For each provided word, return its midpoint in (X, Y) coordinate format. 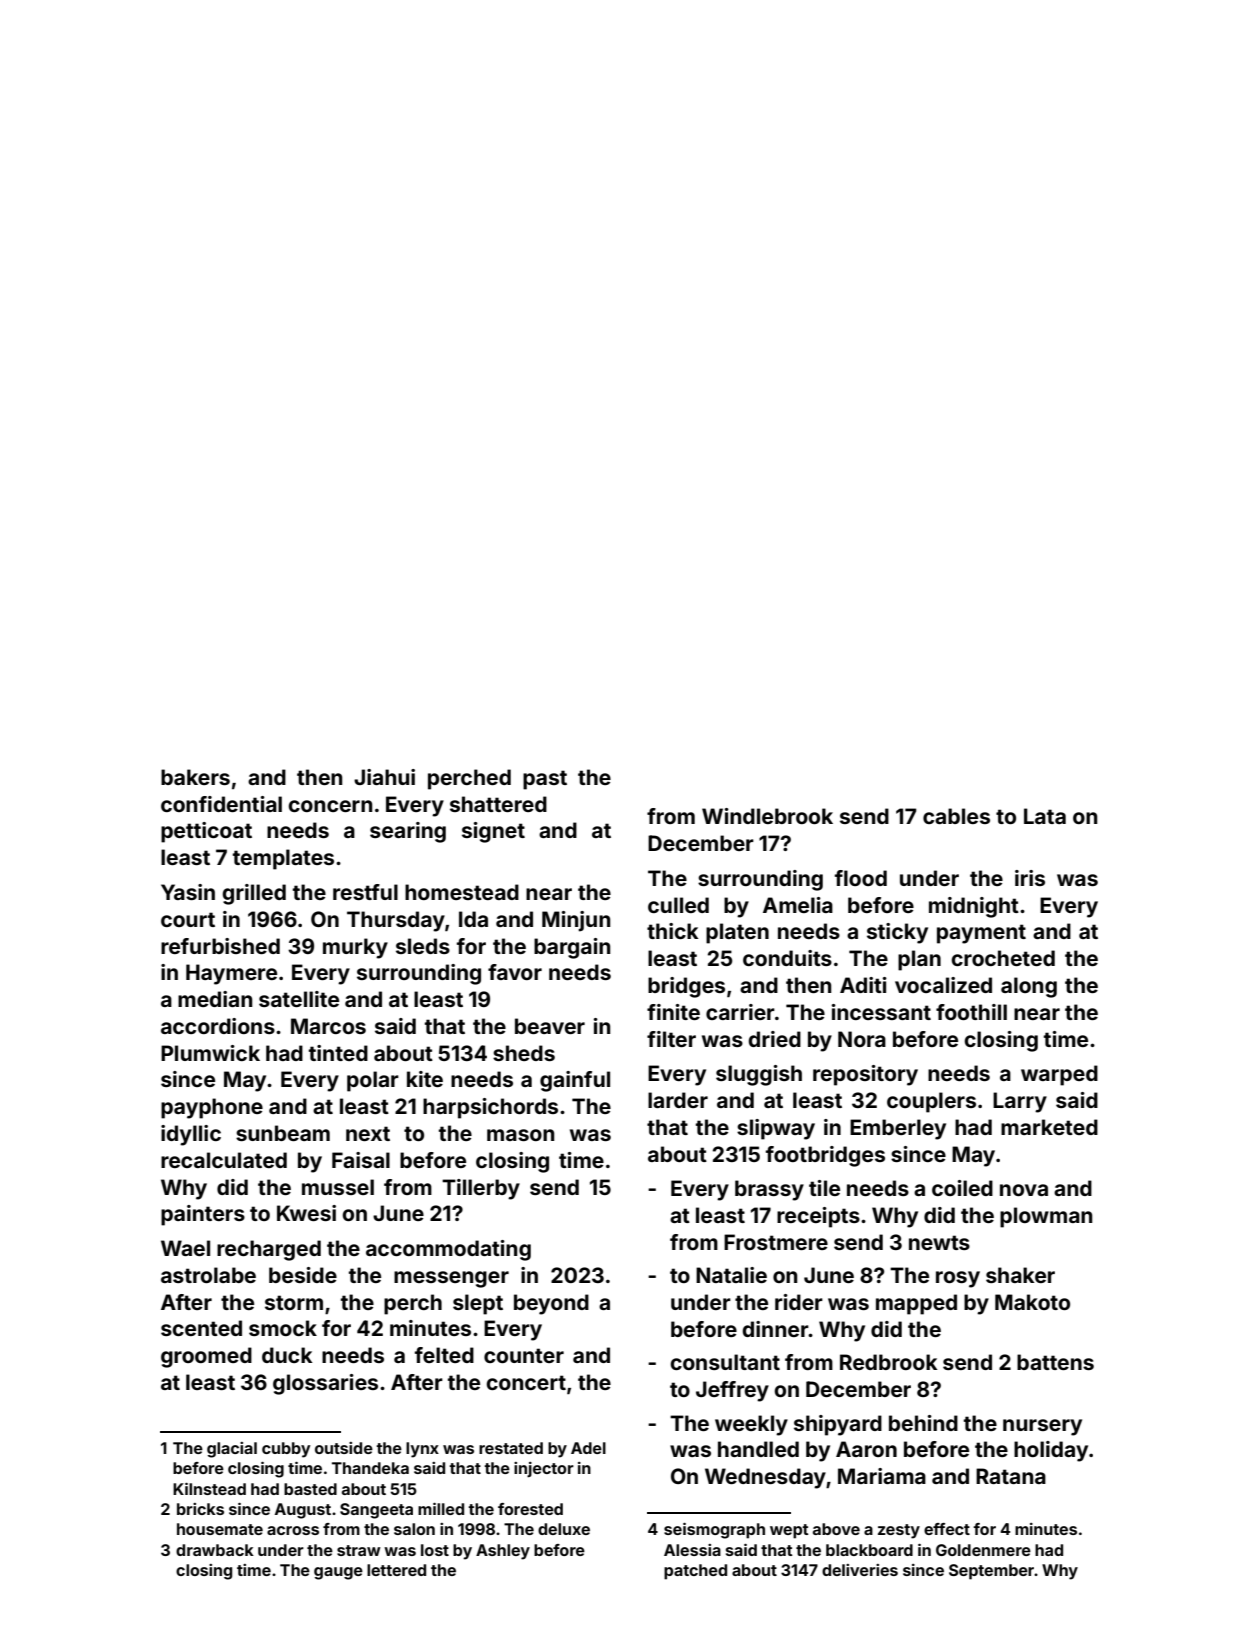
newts (939, 1242)
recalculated (224, 1160)
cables (956, 816)
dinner (775, 1329)
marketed (1049, 1127)
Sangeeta (376, 1511)
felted (444, 1355)
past (545, 780)
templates (283, 859)
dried (774, 1039)
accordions (218, 1026)
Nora (862, 1039)
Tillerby (481, 1189)
